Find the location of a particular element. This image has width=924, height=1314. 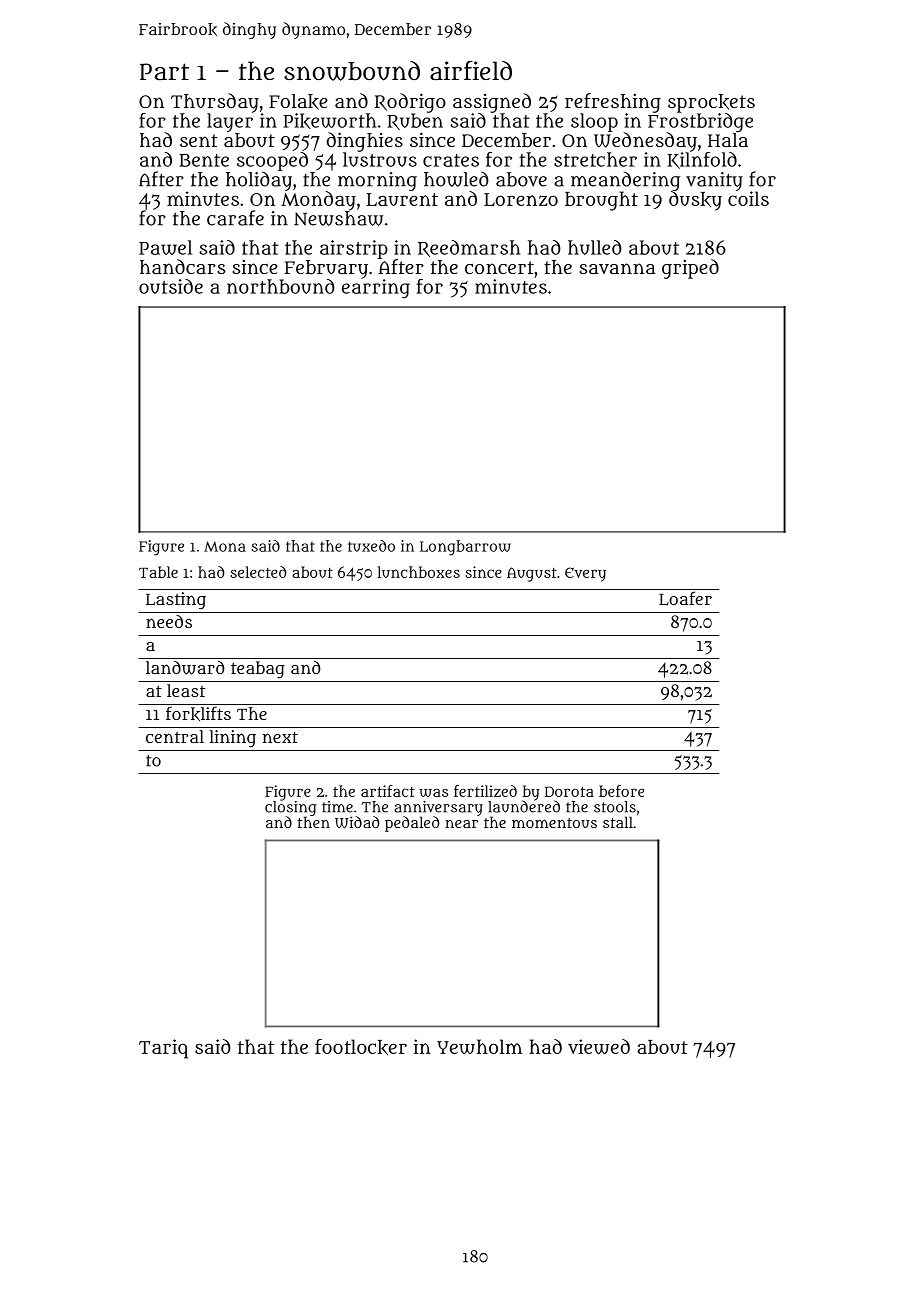

snowbound is located at coordinates (352, 71).
